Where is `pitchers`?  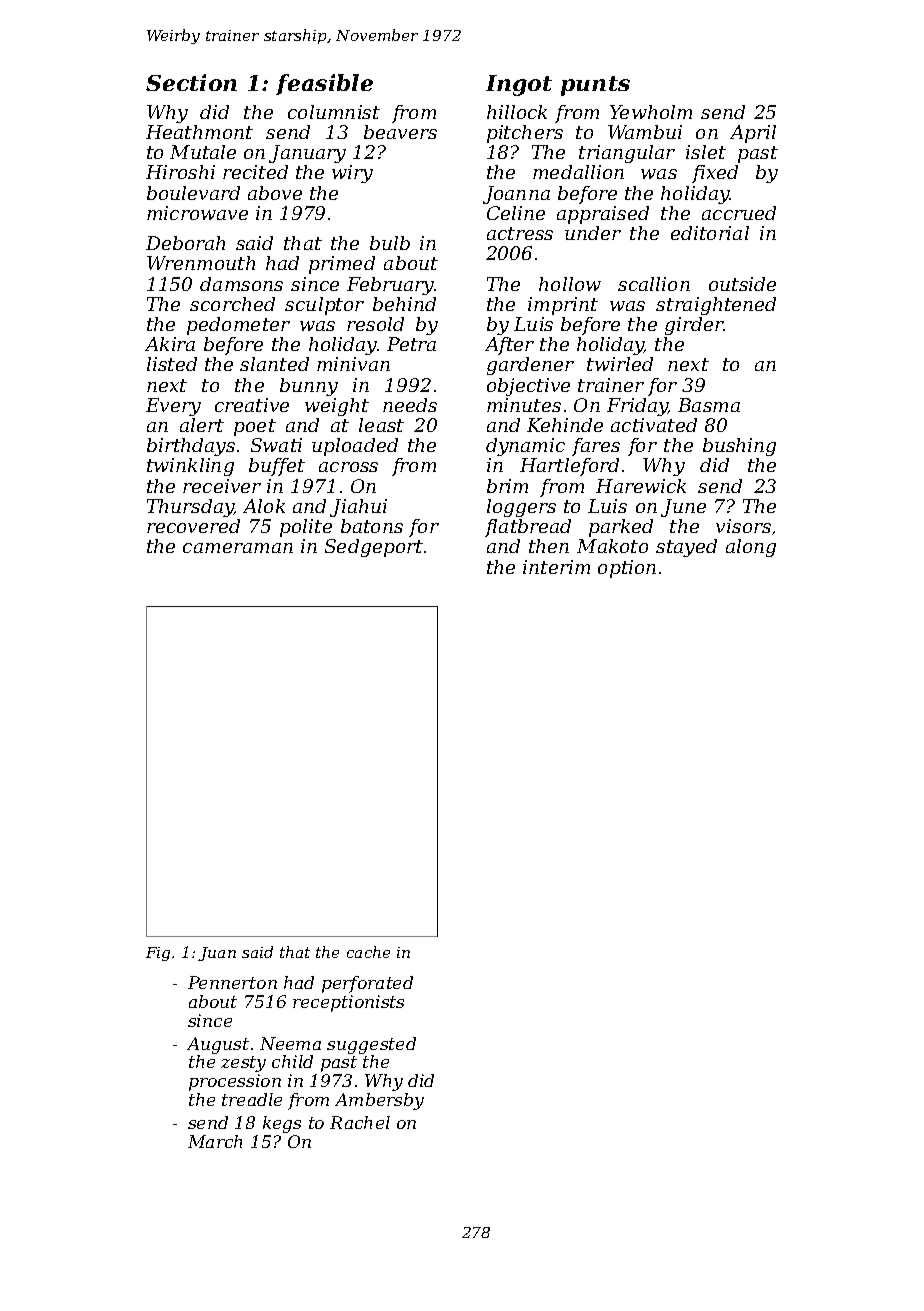
pitchers is located at coordinates (525, 134).
